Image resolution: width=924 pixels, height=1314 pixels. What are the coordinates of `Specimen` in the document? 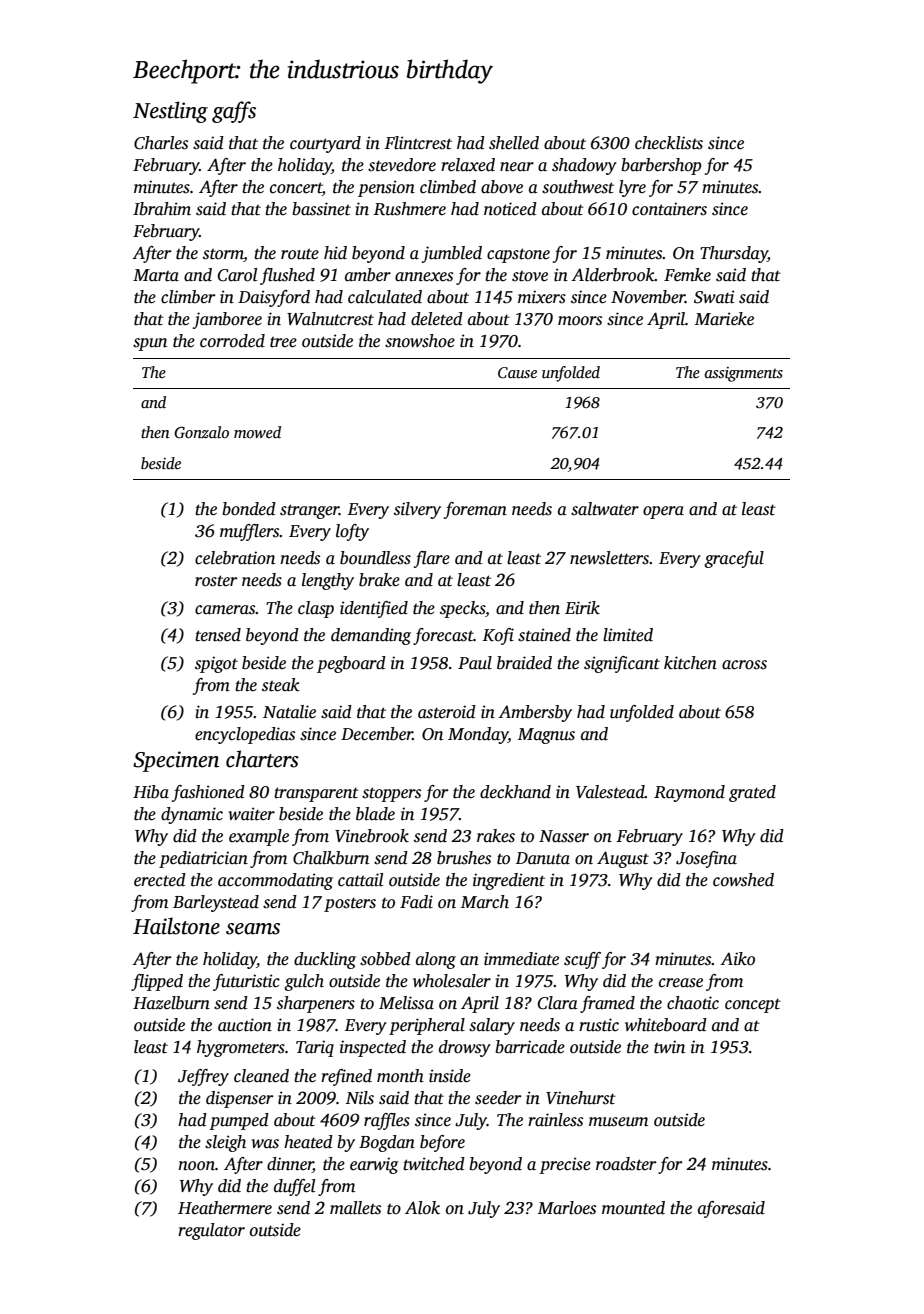 It's located at (176, 761).
